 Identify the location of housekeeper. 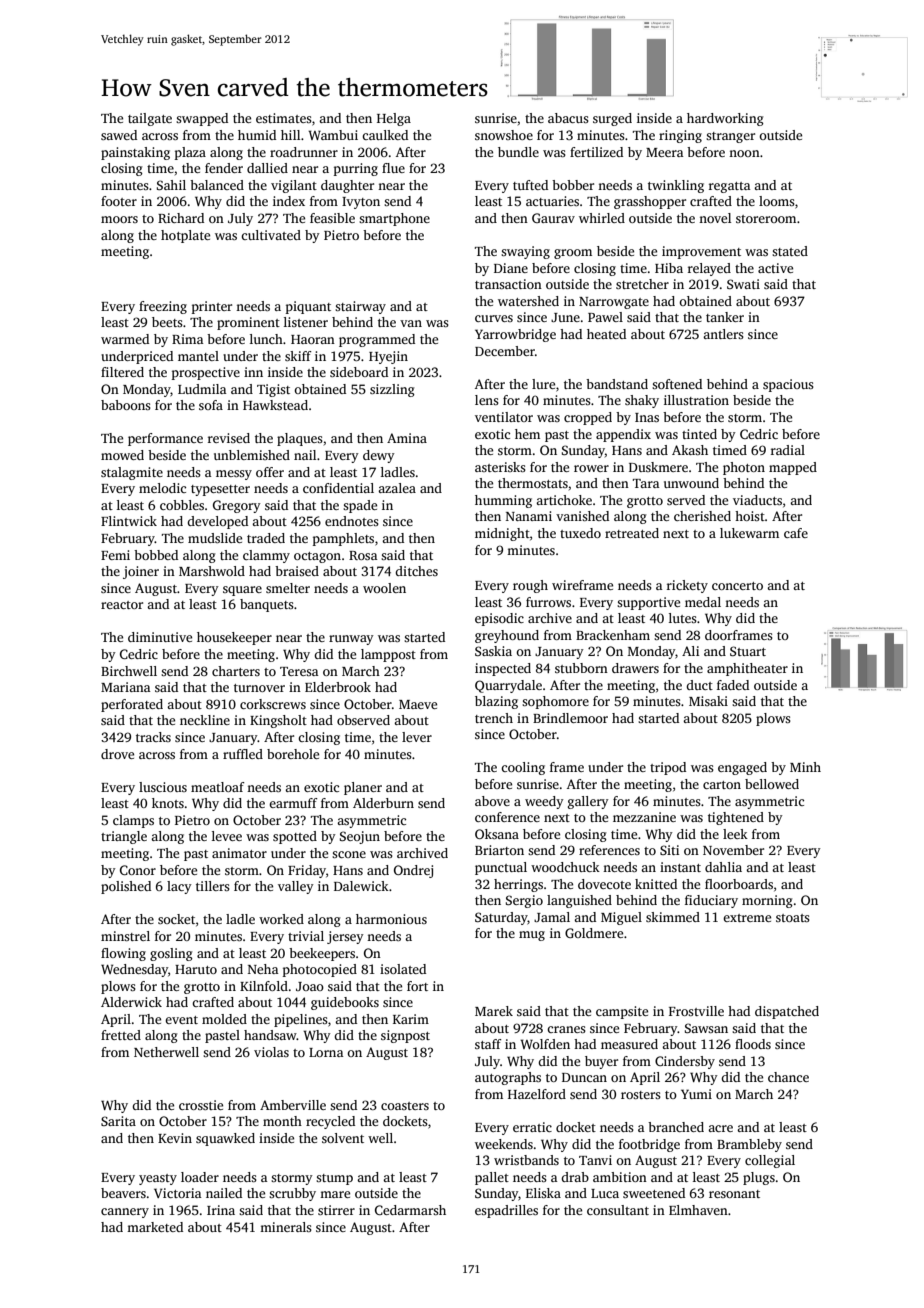
(234, 638).
